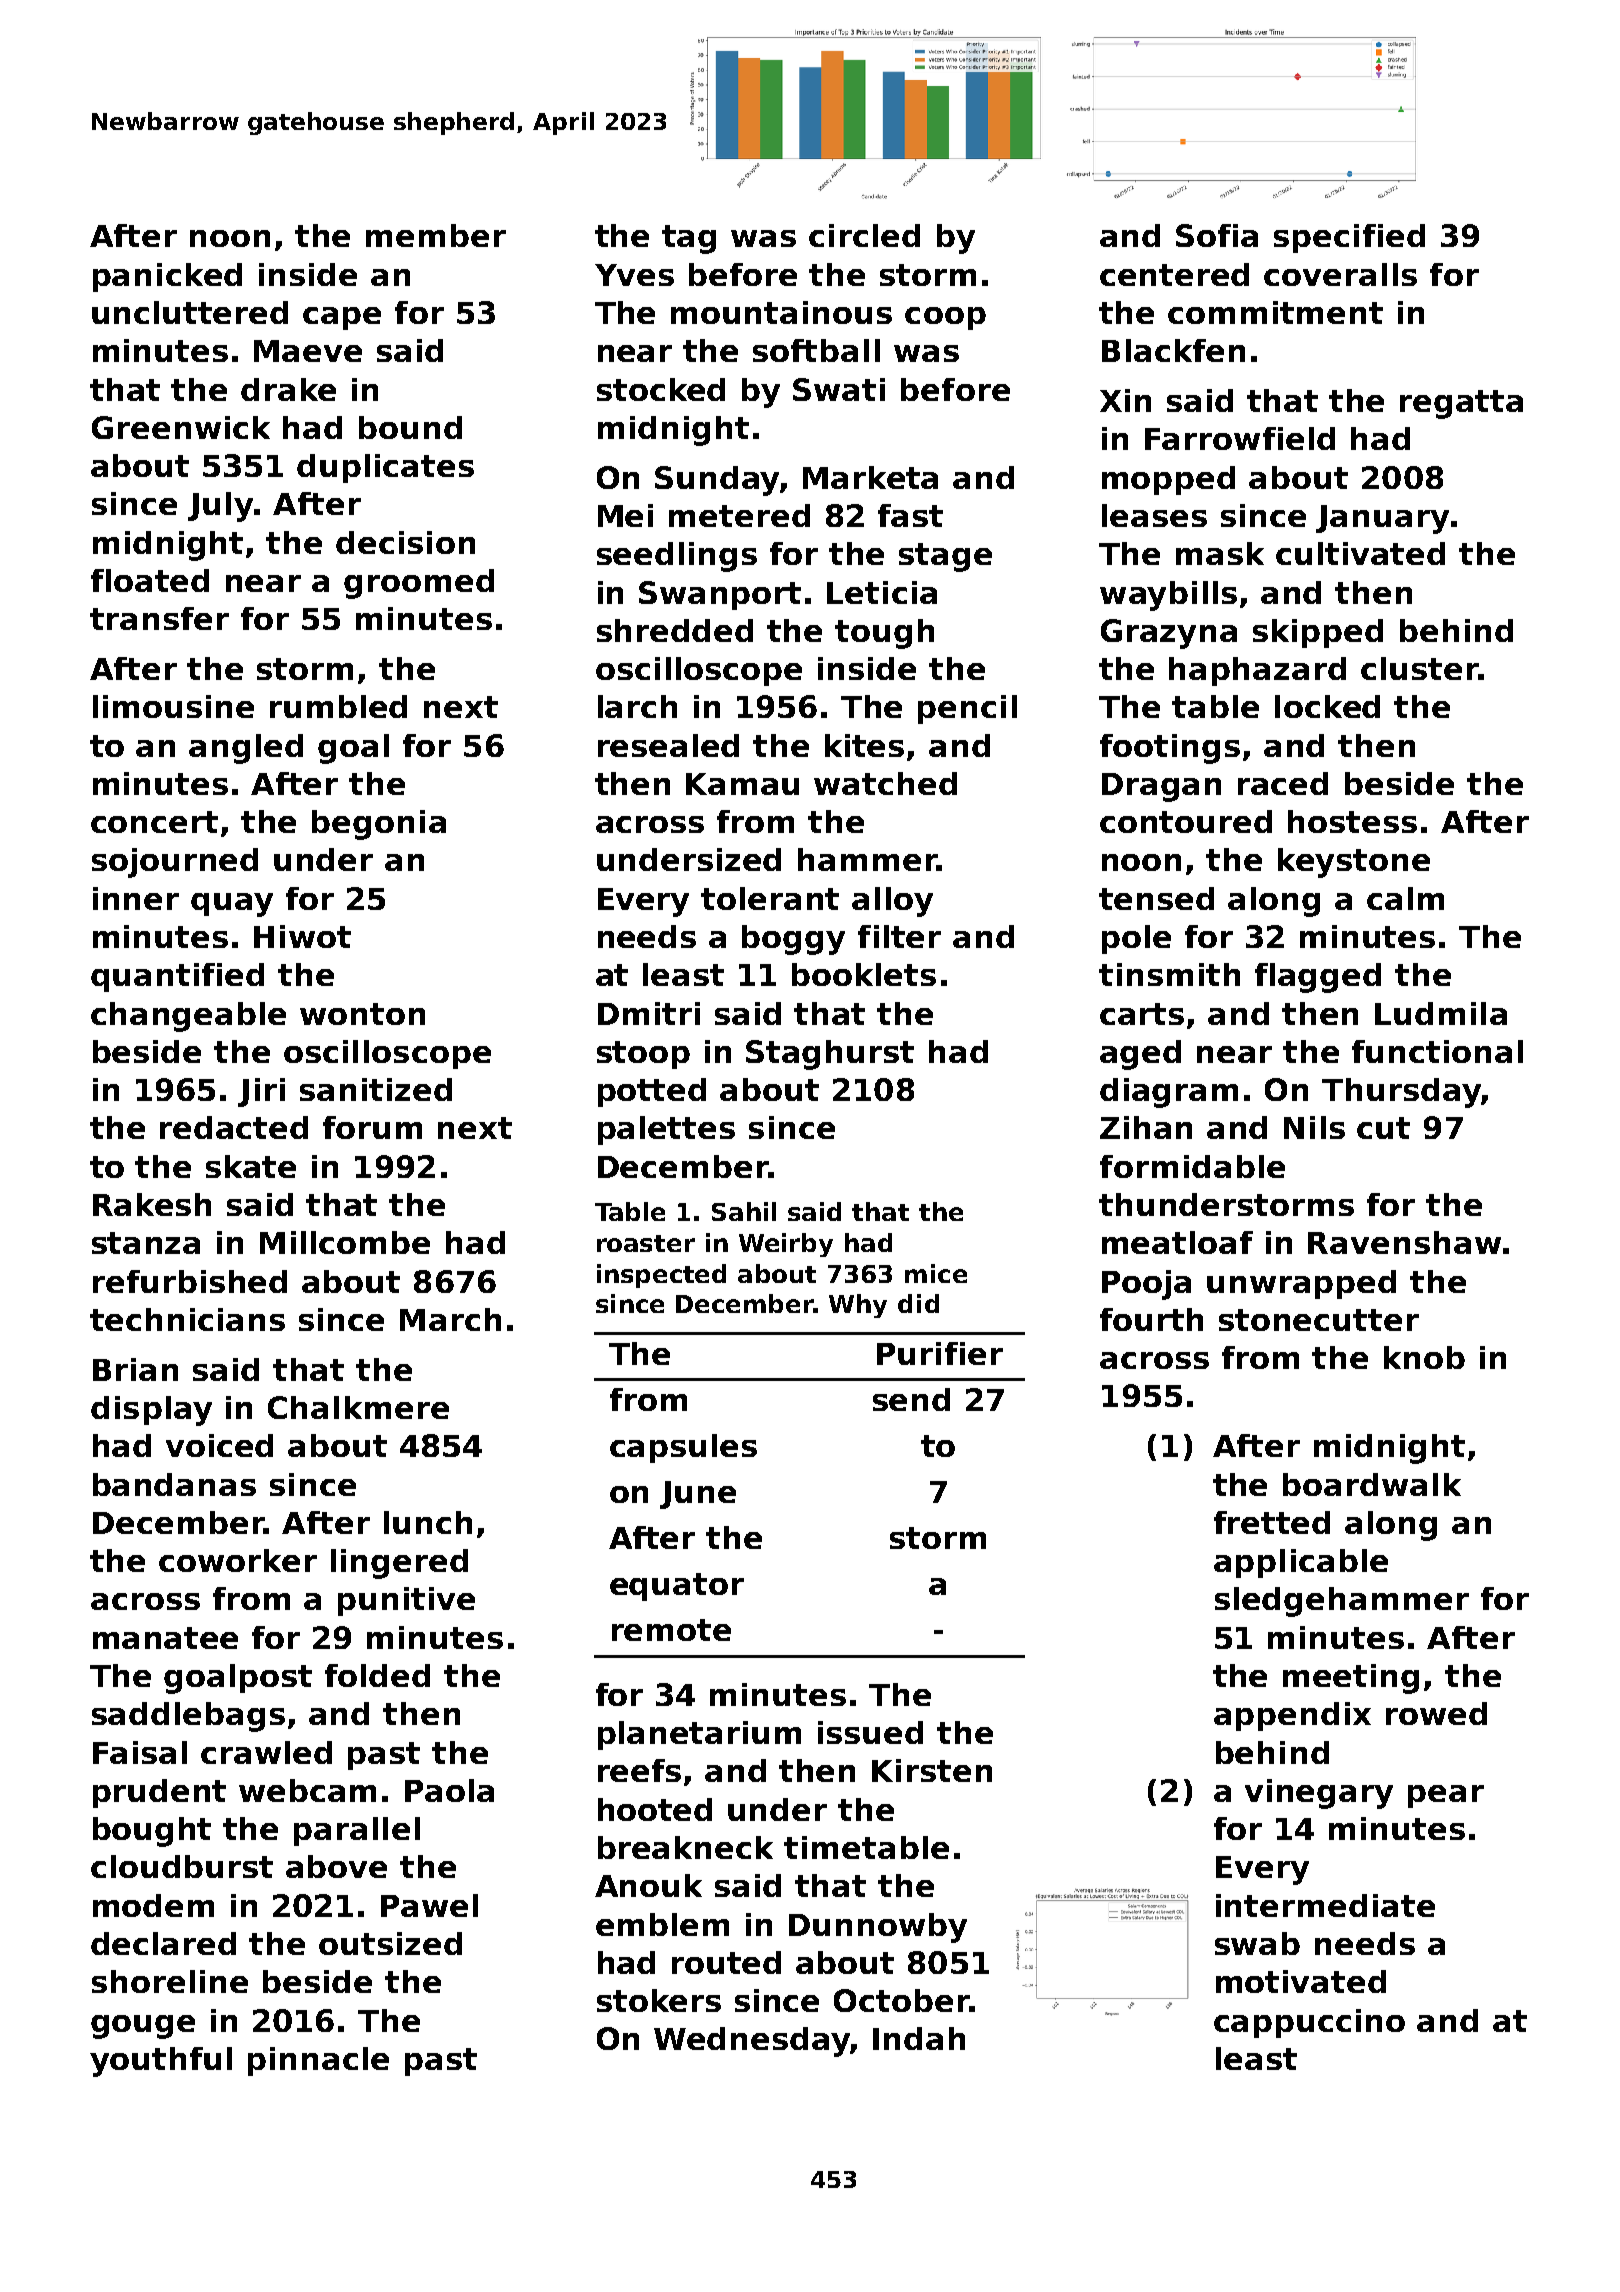 The image size is (1620, 2292). I want to click on coop, so click(945, 318).
